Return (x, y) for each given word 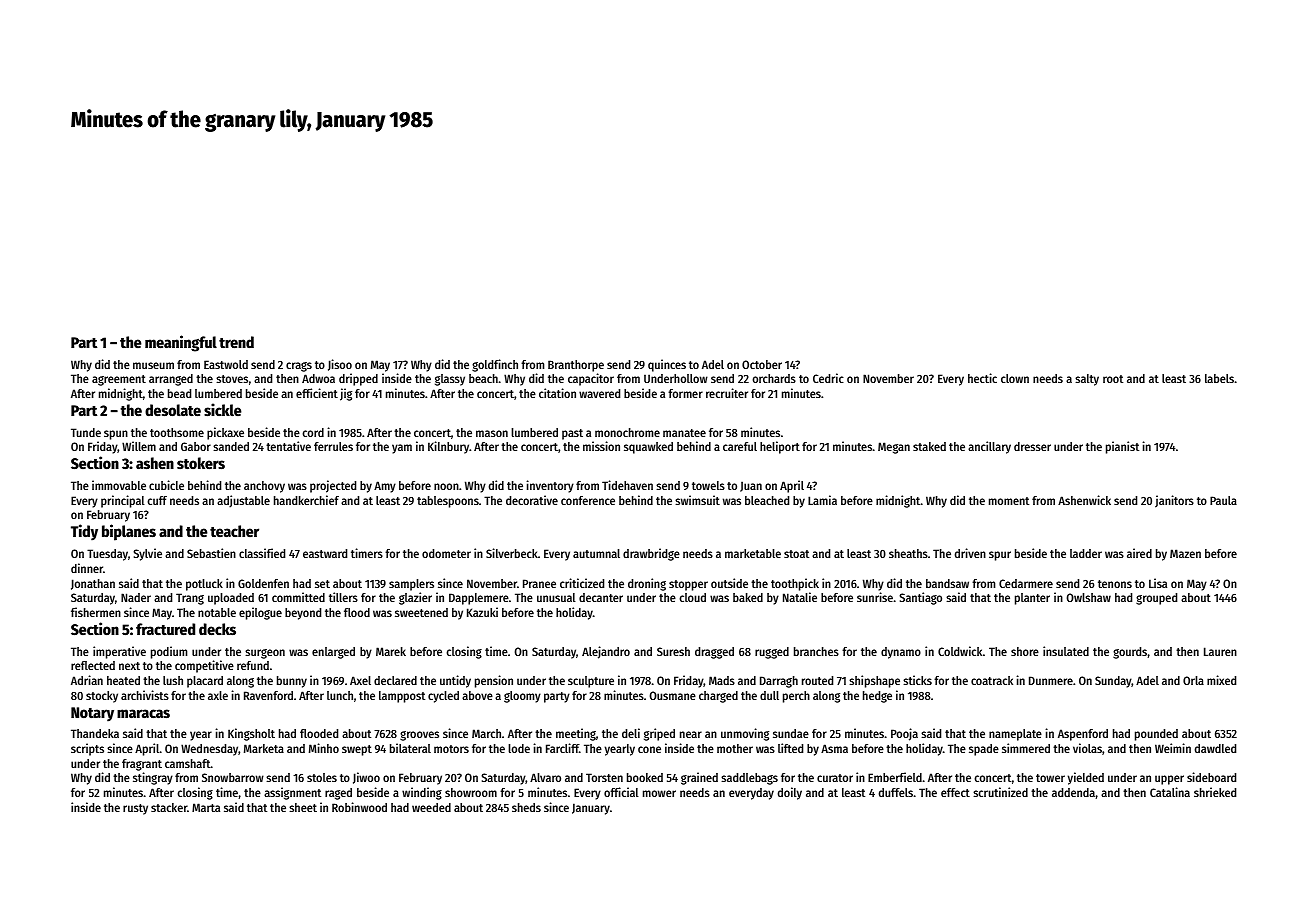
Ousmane (673, 695)
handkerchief (306, 500)
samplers (411, 585)
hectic (982, 378)
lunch (340, 695)
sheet (303, 807)
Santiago (920, 598)
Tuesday (107, 555)
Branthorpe (576, 366)
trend (236, 342)
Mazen (1185, 553)
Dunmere (1051, 680)
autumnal (596, 553)
